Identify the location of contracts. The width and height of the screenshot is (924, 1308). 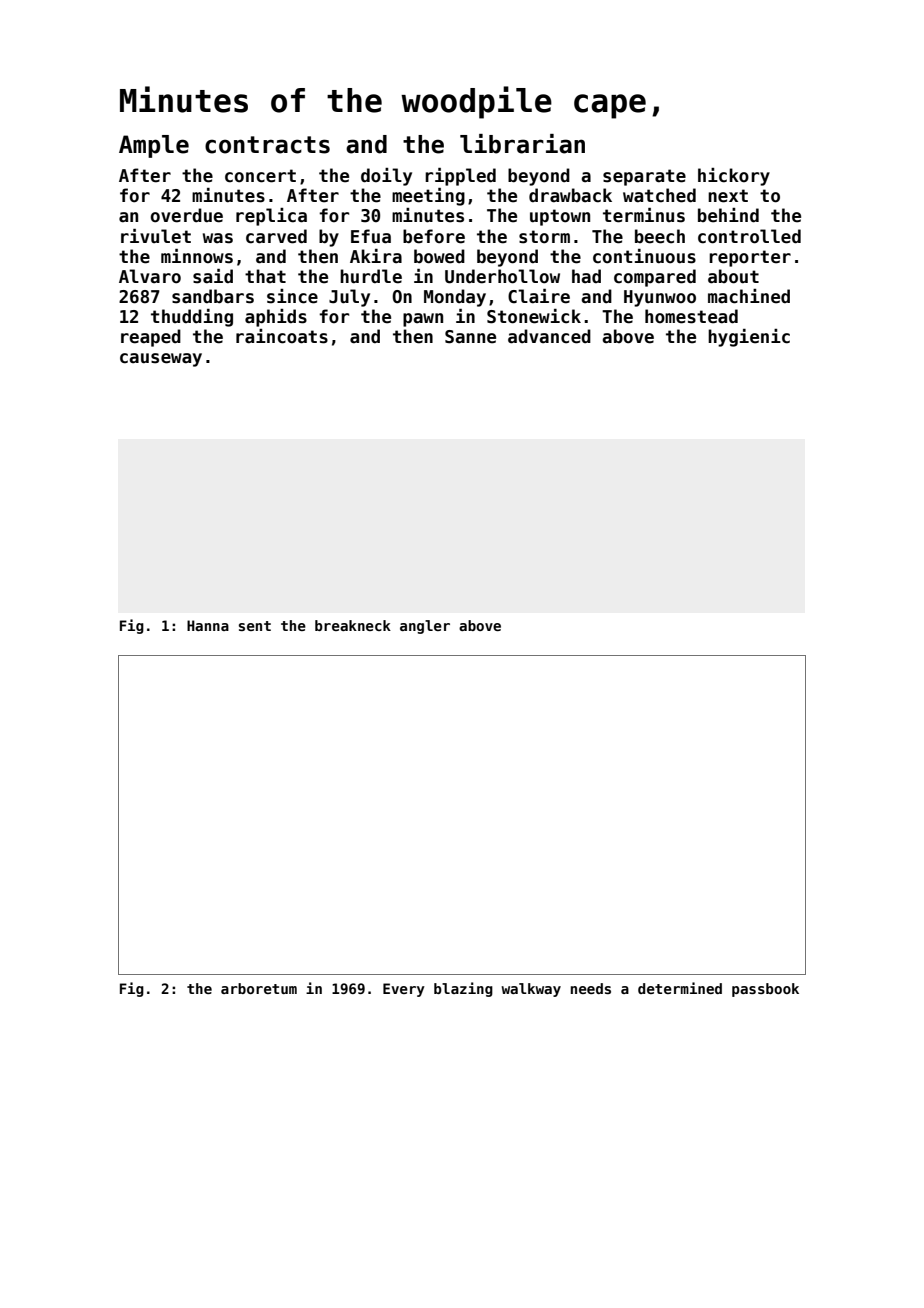
(267, 145).
